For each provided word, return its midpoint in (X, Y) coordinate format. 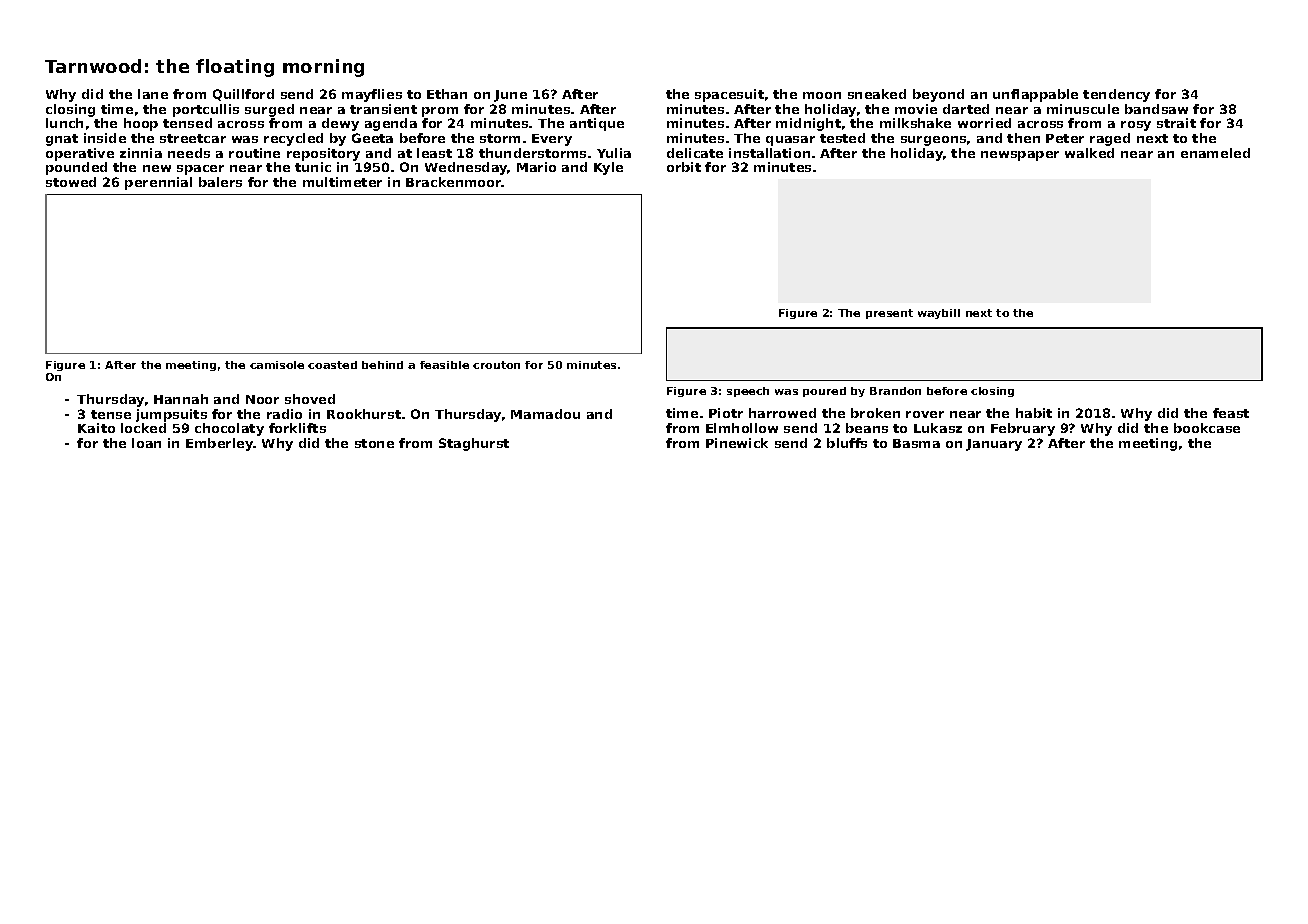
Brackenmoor (454, 182)
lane (153, 94)
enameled (1215, 153)
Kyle (608, 168)
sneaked (877, 94)
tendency (1116, 95)
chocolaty (229, 429)
